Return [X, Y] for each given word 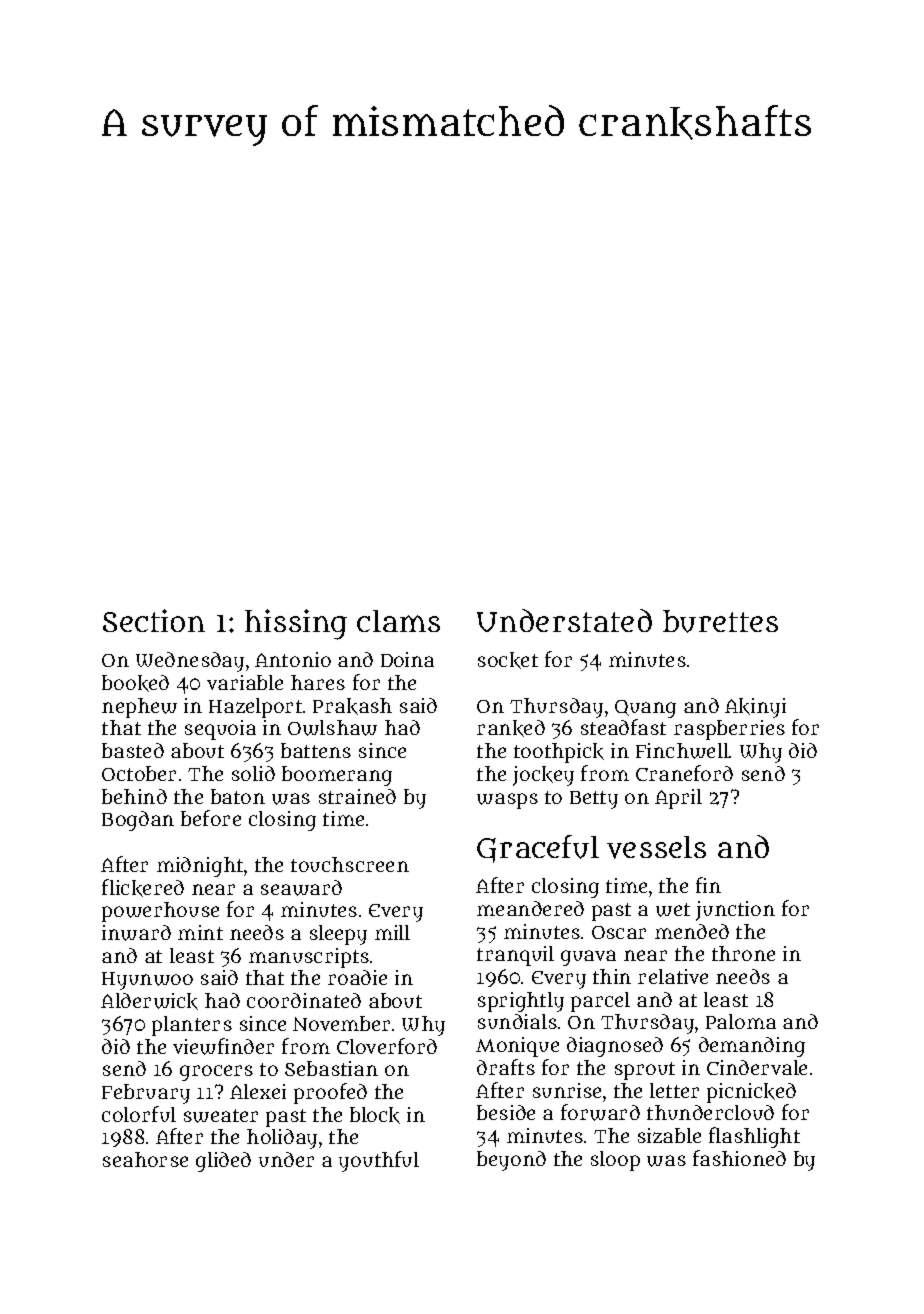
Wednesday [190, 662]
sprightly [521, 1002]
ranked [511, 728]
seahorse [145, 1159]
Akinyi [755, 708]
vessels [656, 847]
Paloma [741, 1021]
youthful [379, 1161]
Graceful [538, 849]
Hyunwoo [147, 981]
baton [238, 796]
